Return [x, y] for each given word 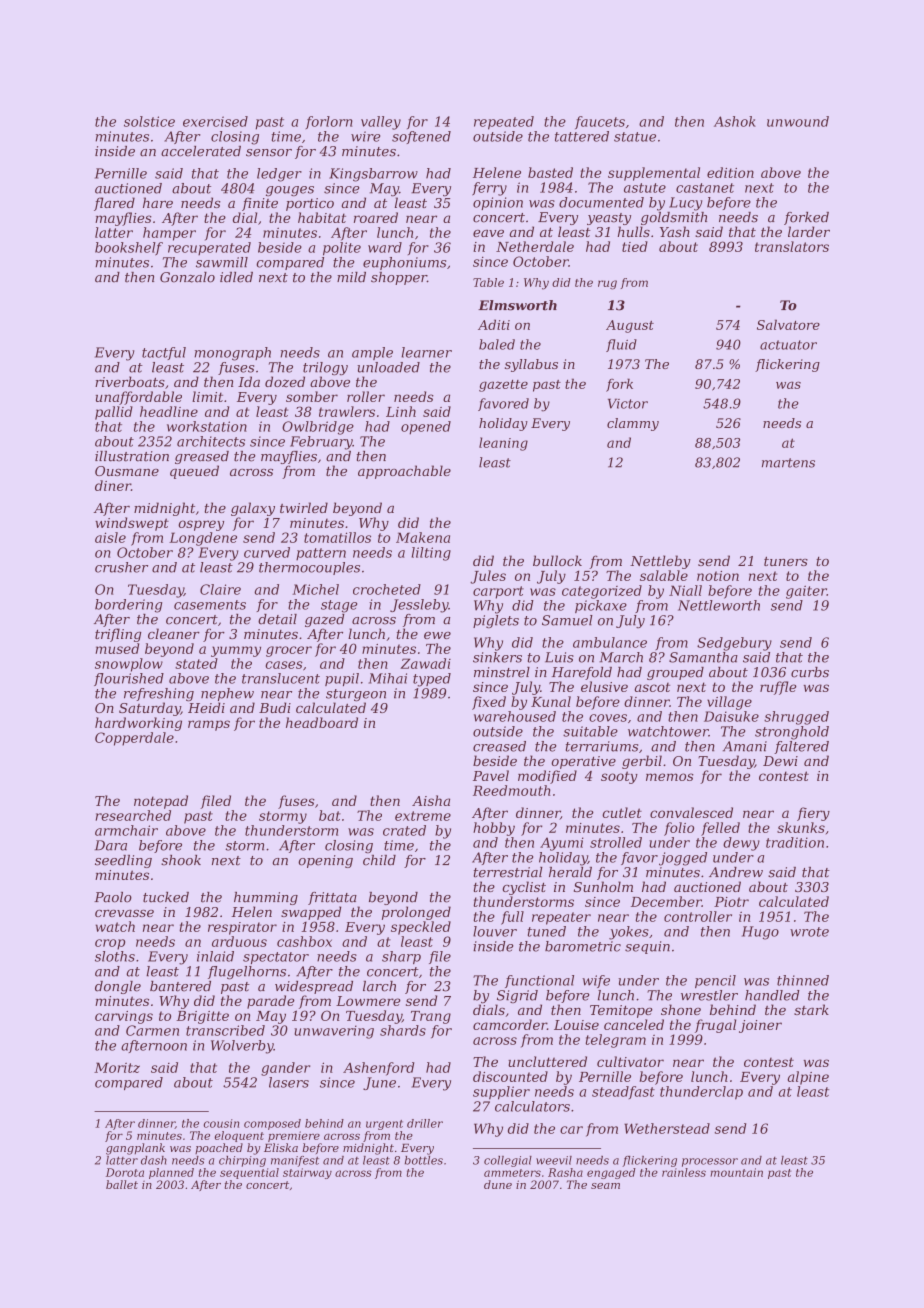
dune [498, 1184]
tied [635, 246]
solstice [149, 121]
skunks [801, 827]
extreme [423, 816]
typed [432, 680]
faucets [600, 122]
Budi [275, 707]
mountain [736, 1172]
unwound [798, 121]
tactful [164, 353]
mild [351, 277]
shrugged [796, 718]
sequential [249, 1173]
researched [133, 815]
